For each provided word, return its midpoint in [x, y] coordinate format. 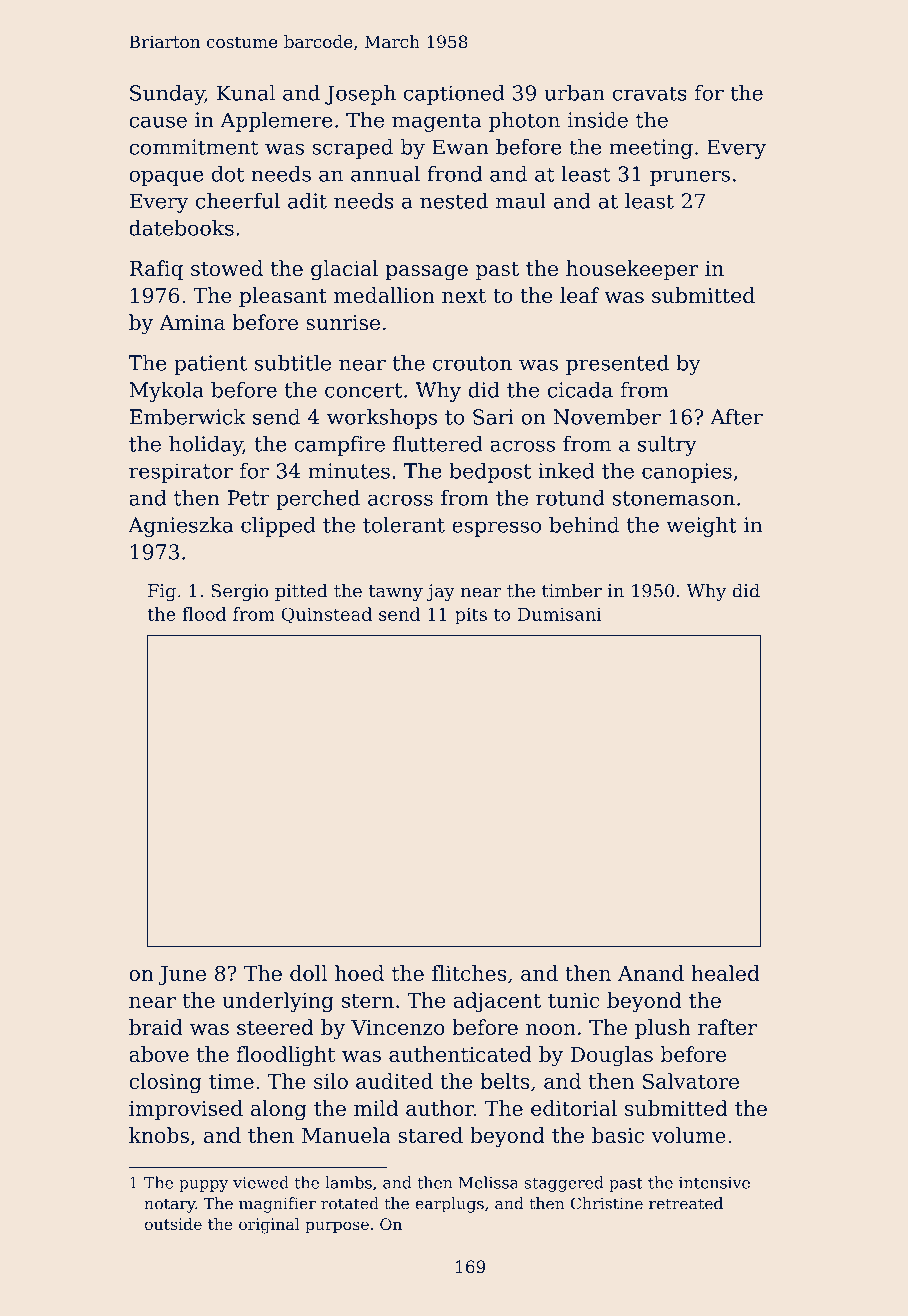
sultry [667, 446]
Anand [651, 973]
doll [308, 973]
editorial [574, 1108]
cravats [650, 93]
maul [521, 201]
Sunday [167, 95]
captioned [454, 95]
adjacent [497, 1002]
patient [210, 365]
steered [275, 1027]
